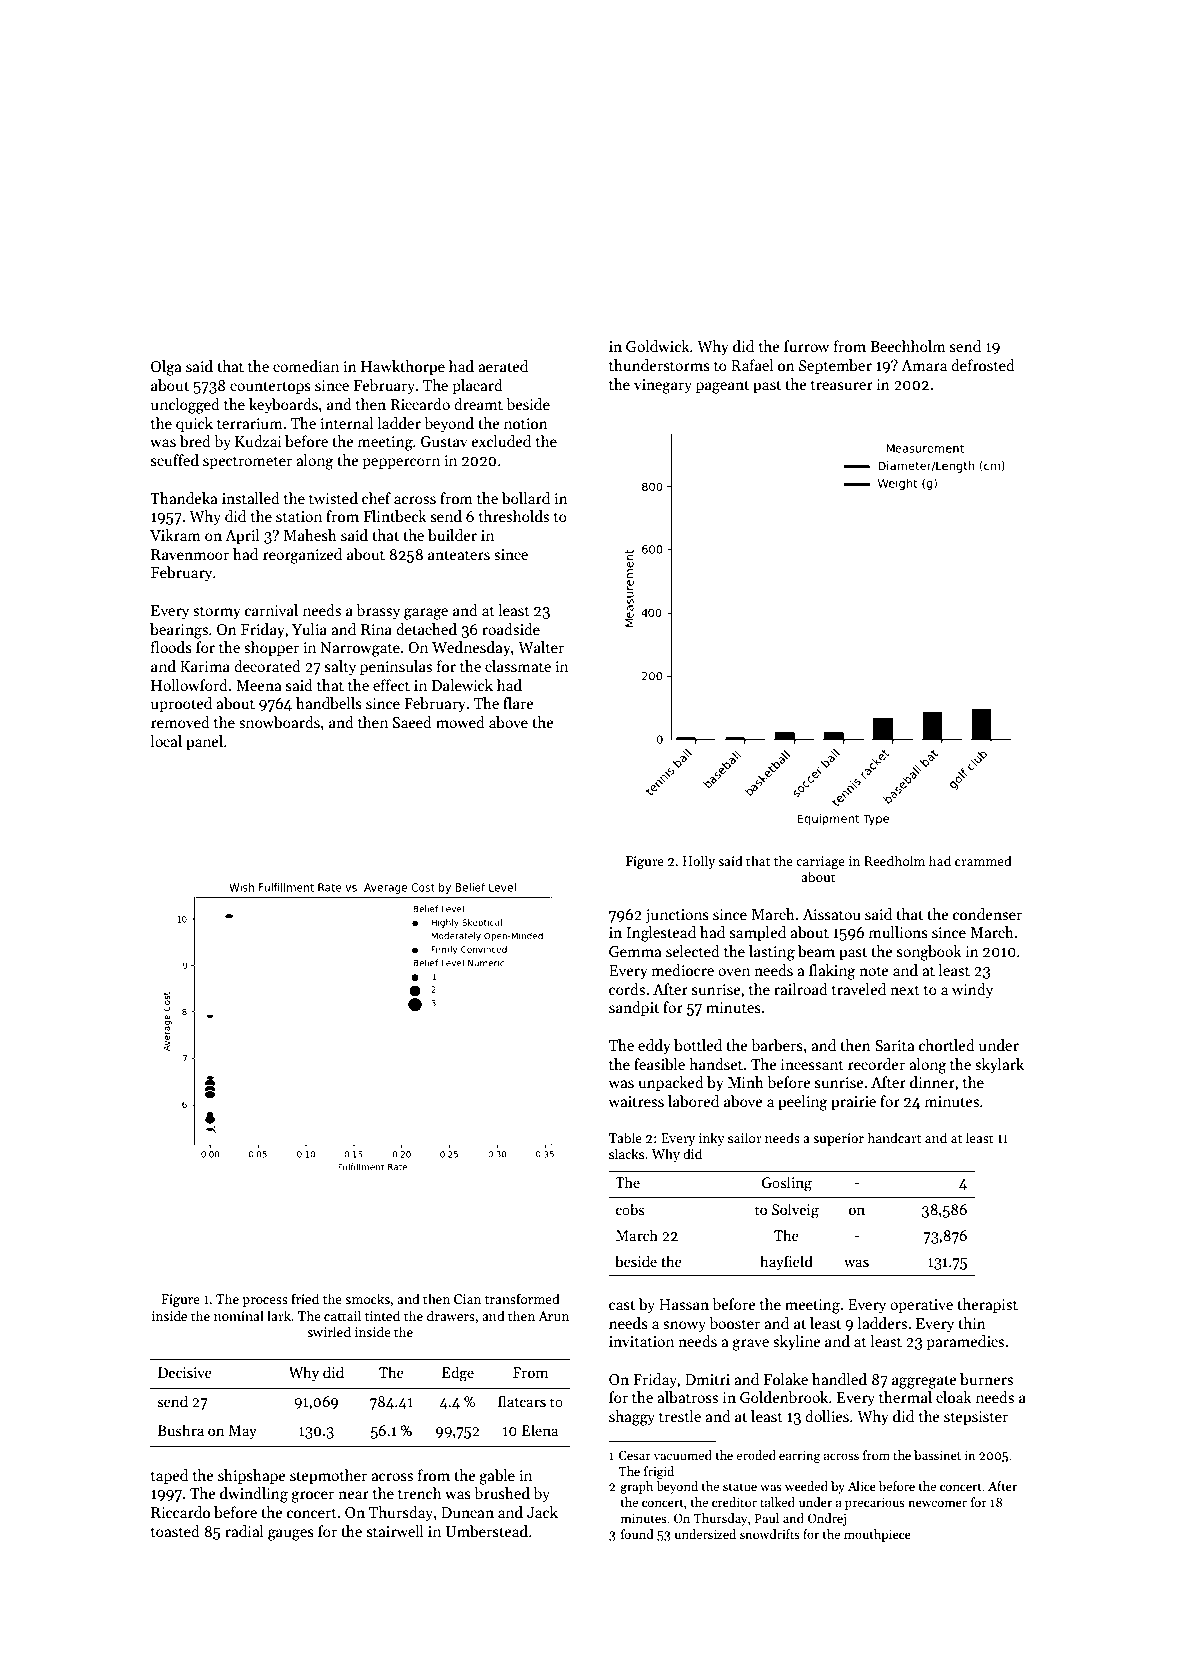 The height and width of the screenshot is (1667, 1179). What do you see at coordinates (514, 516) in the screenshot?
I see `thresholds` at bounding box center [514, 516].
